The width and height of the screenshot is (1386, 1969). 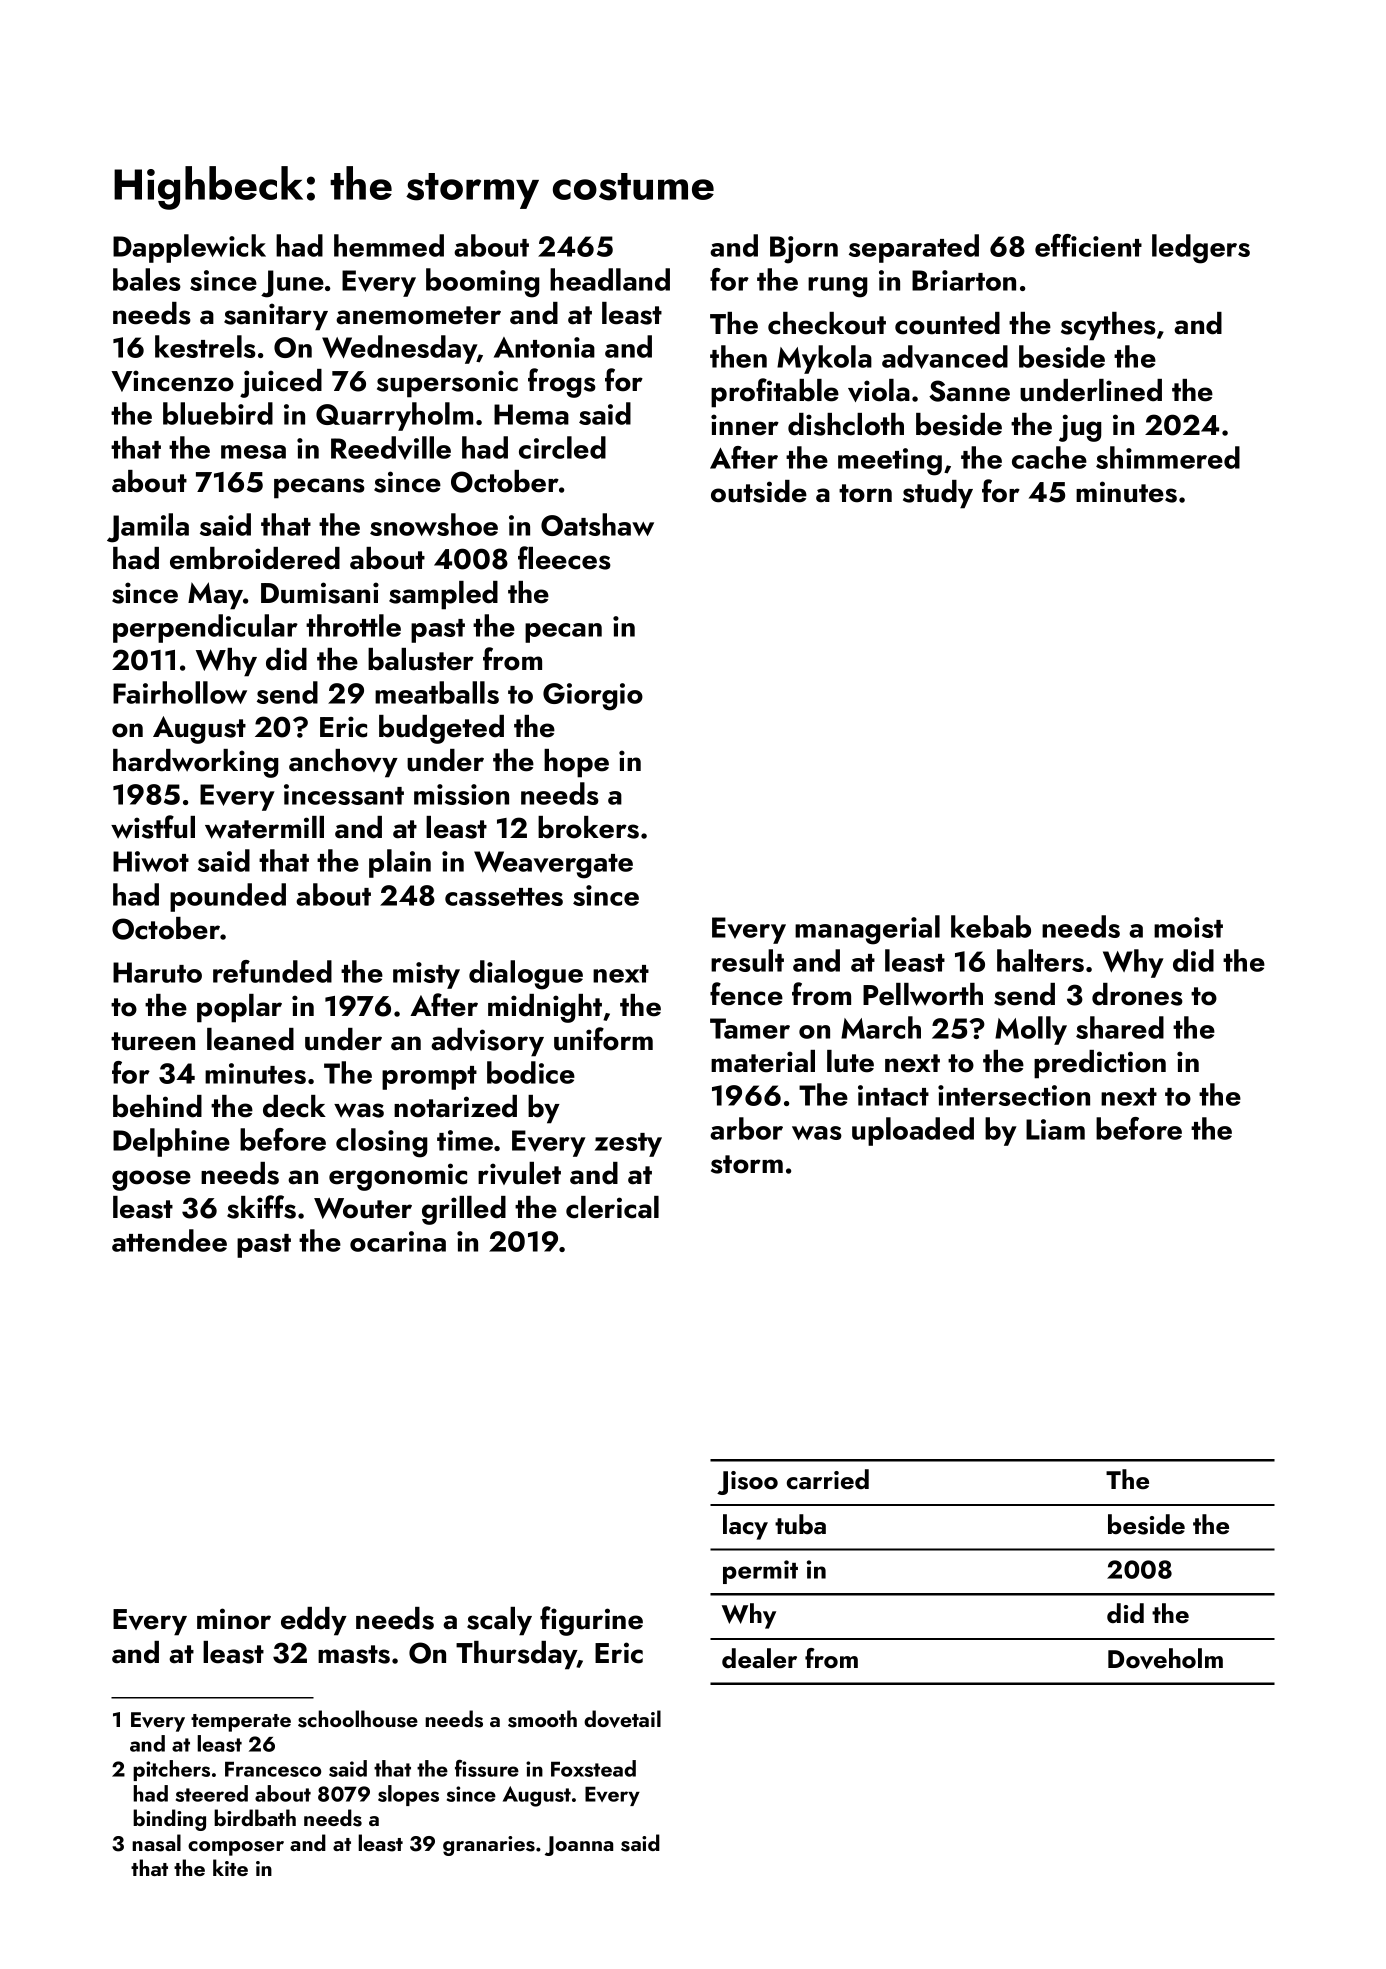 I want to click on ocarina, so click(x=398, y=1241).
